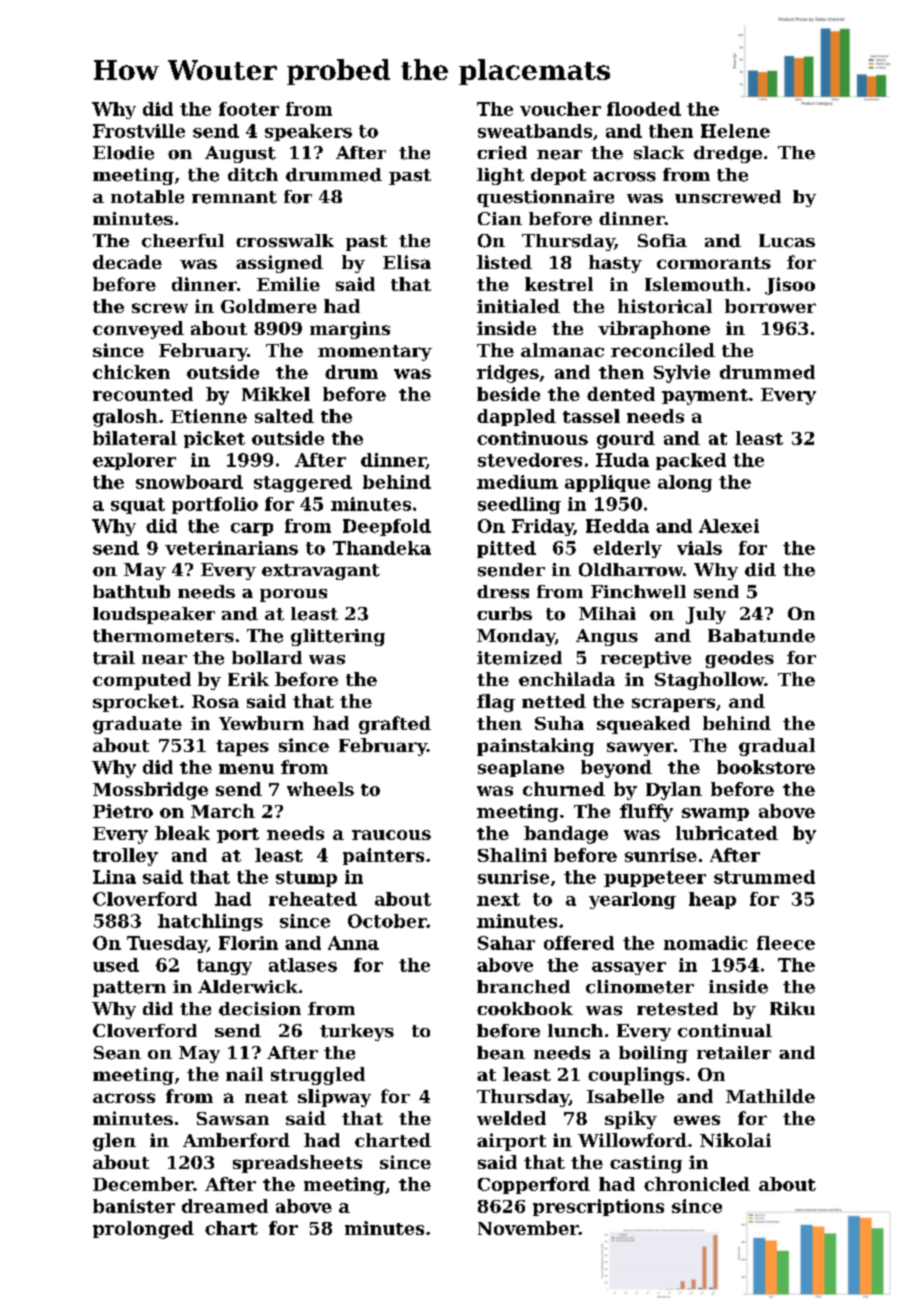 This document has height=1316, width=908. What do you see at coordinates (320, 789) in the document?
I see `wheels` at bounding box center [320, 789].
